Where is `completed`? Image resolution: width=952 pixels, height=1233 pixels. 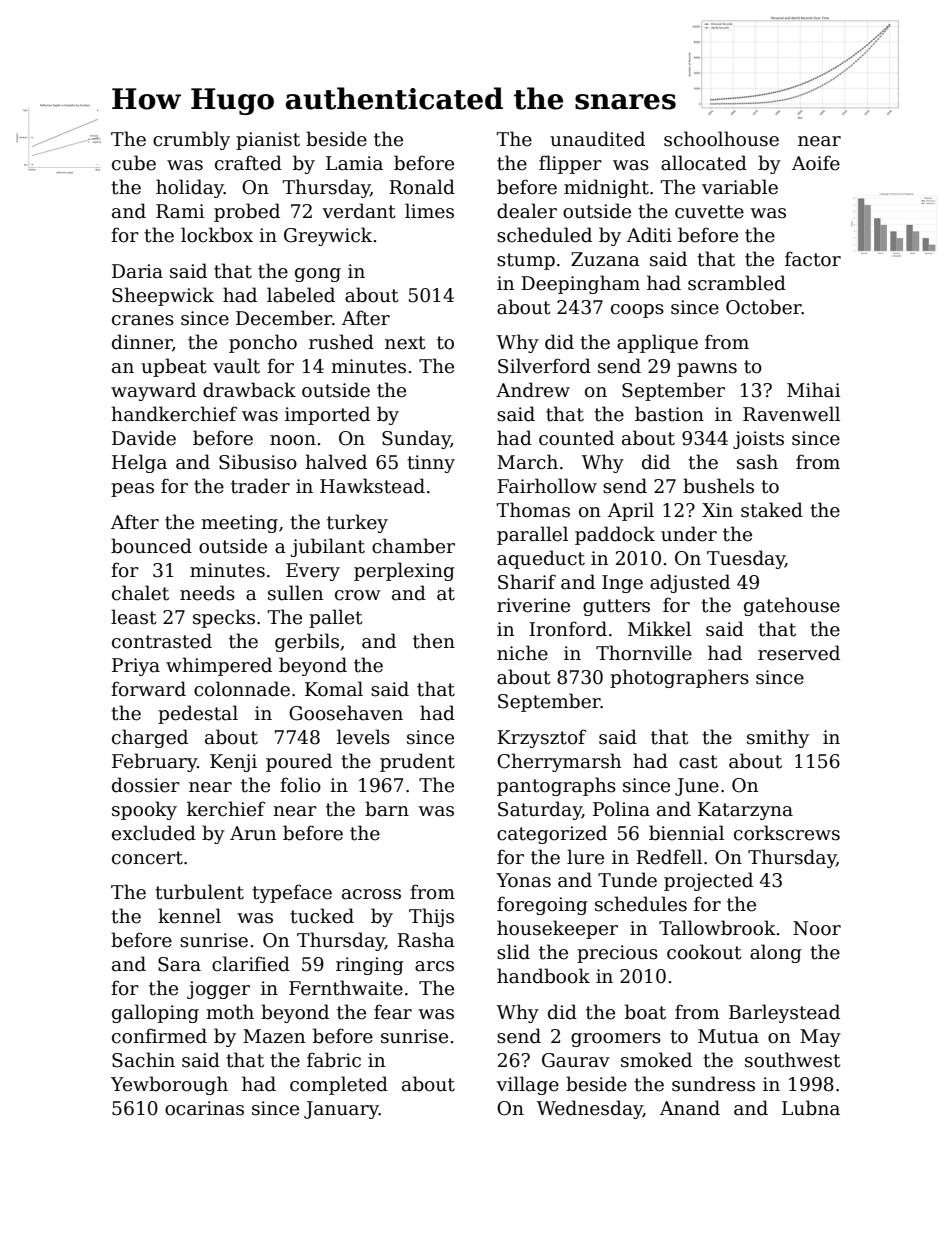 completed is located at coordinates (339, 1085).
